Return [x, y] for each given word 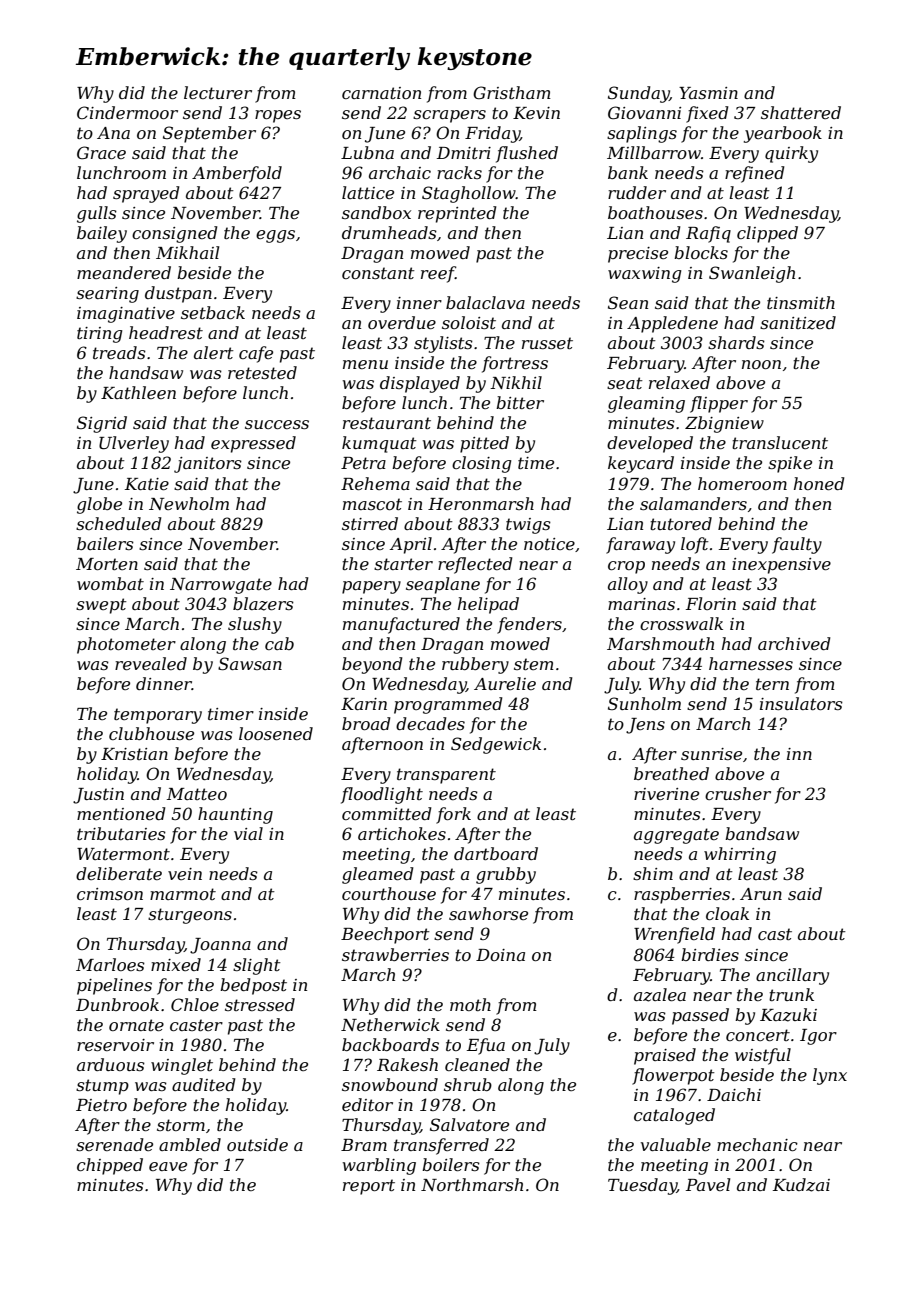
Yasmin [708, 93]
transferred [441, 1146]
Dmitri [464, 153]
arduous [111, 1064]
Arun [761, 894]
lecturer [218, 92]
